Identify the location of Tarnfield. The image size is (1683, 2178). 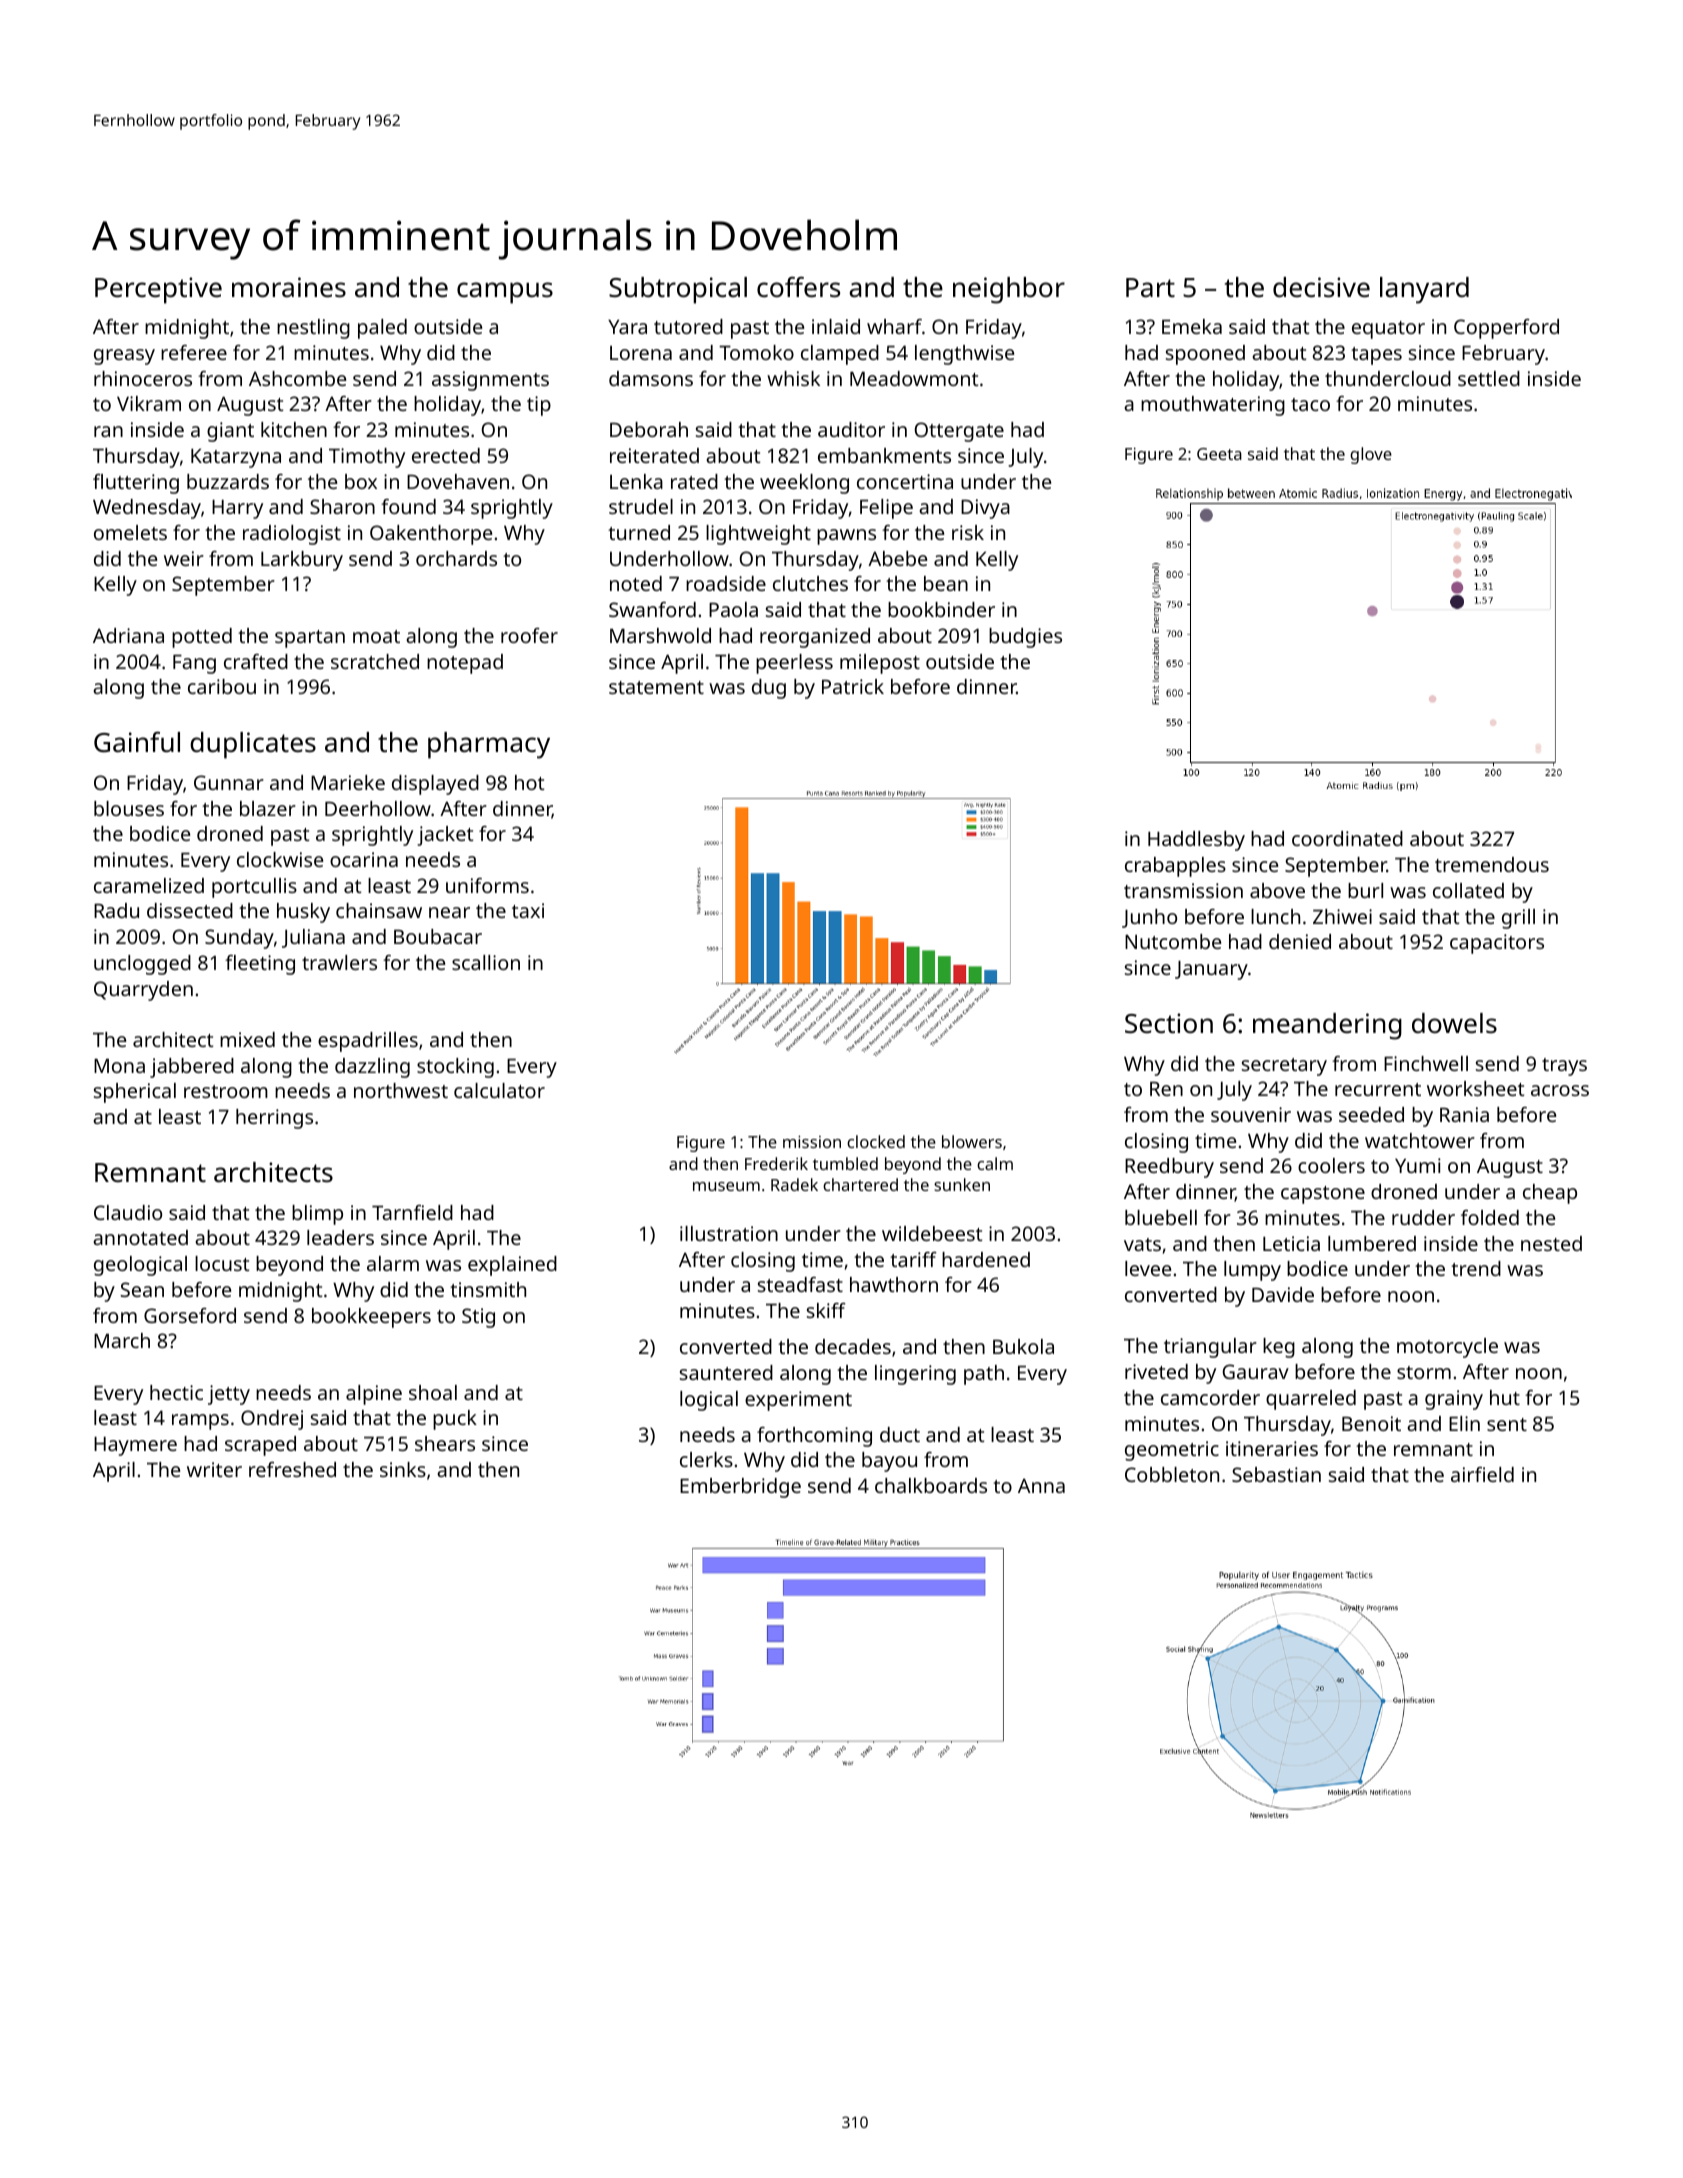
(412, 1212).
